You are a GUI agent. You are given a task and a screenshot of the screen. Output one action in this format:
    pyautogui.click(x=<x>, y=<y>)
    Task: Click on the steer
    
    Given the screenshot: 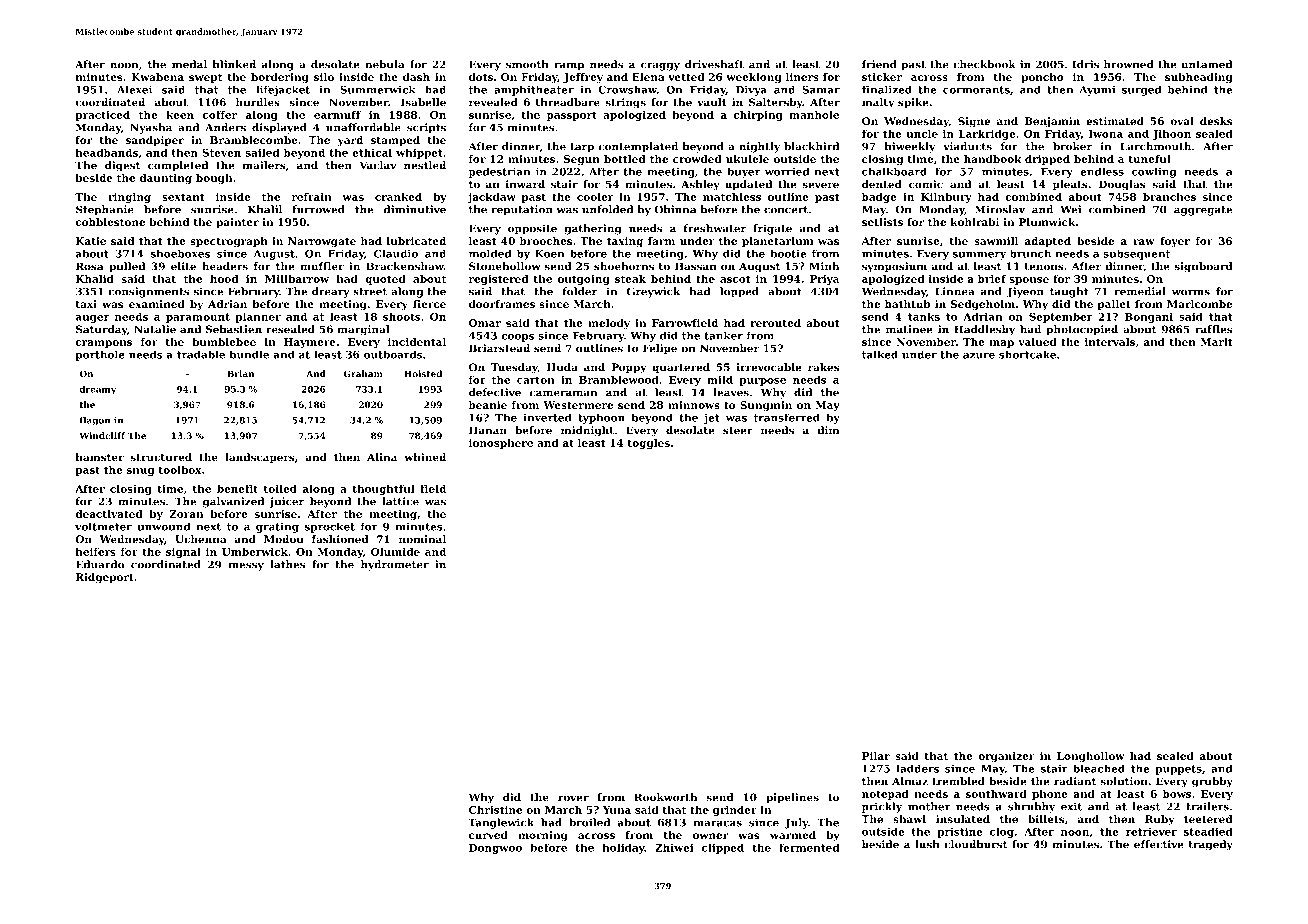 What is the action you would take?
    pyautogui.click(x=738, y=431)
